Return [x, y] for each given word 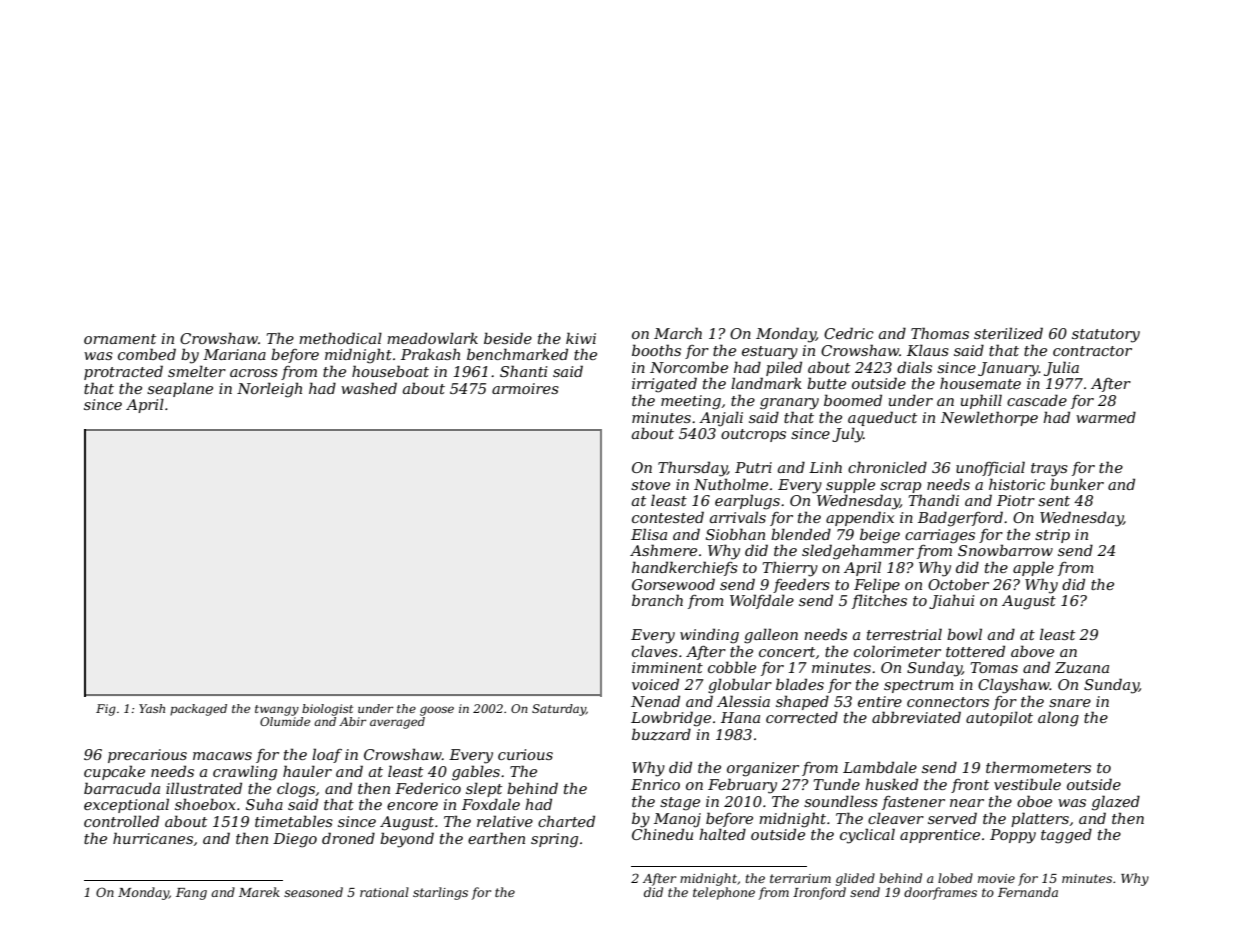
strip [1052, 536]
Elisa [649, 534]
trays [1049, 470]
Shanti [524, 371]
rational [384, 892]
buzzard [661, 734]
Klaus [928, 350]
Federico [428, 788]
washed [369, 388]
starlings [440, 893]
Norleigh [269, 390]
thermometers [1038, 767]
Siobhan [735, 534]
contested [668, 517]
